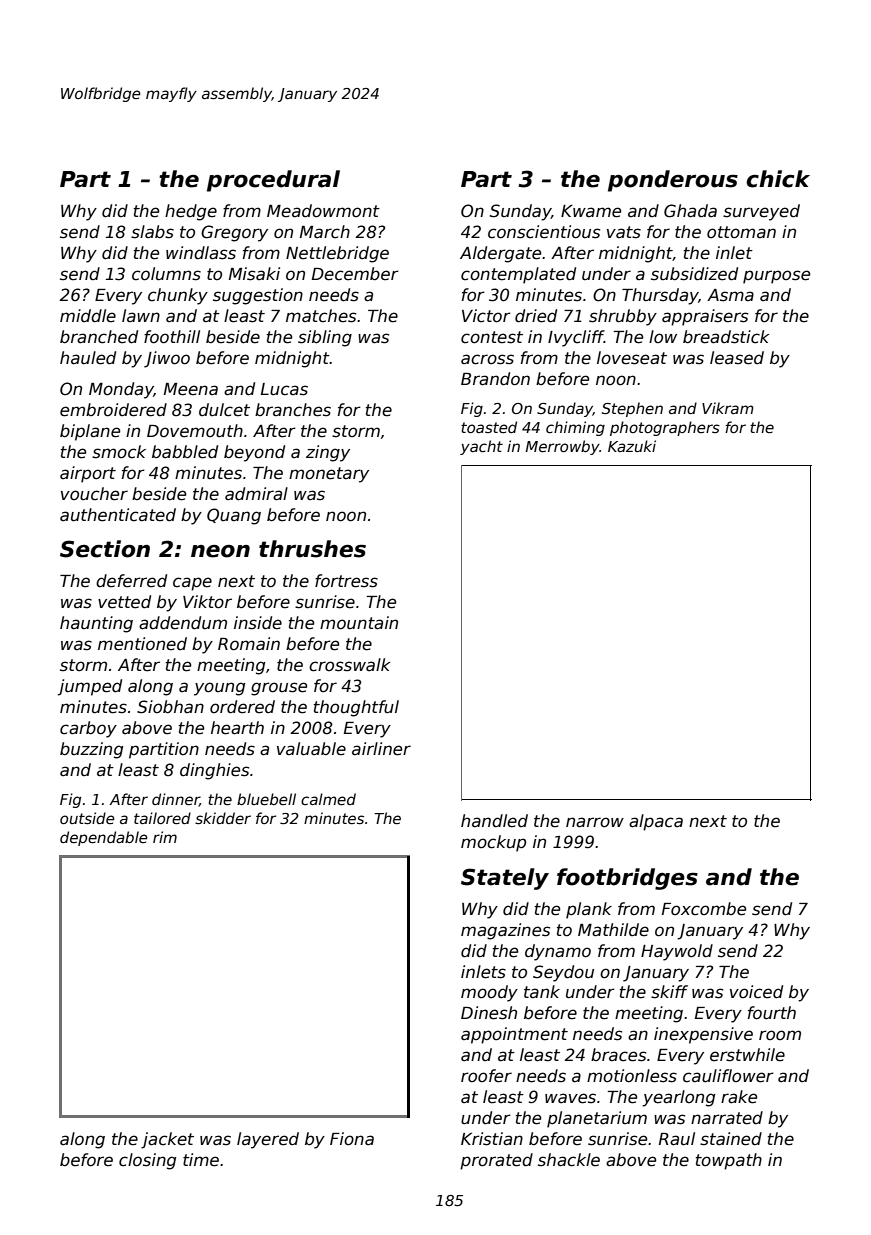  I want to click on across, so click(487, 359).
